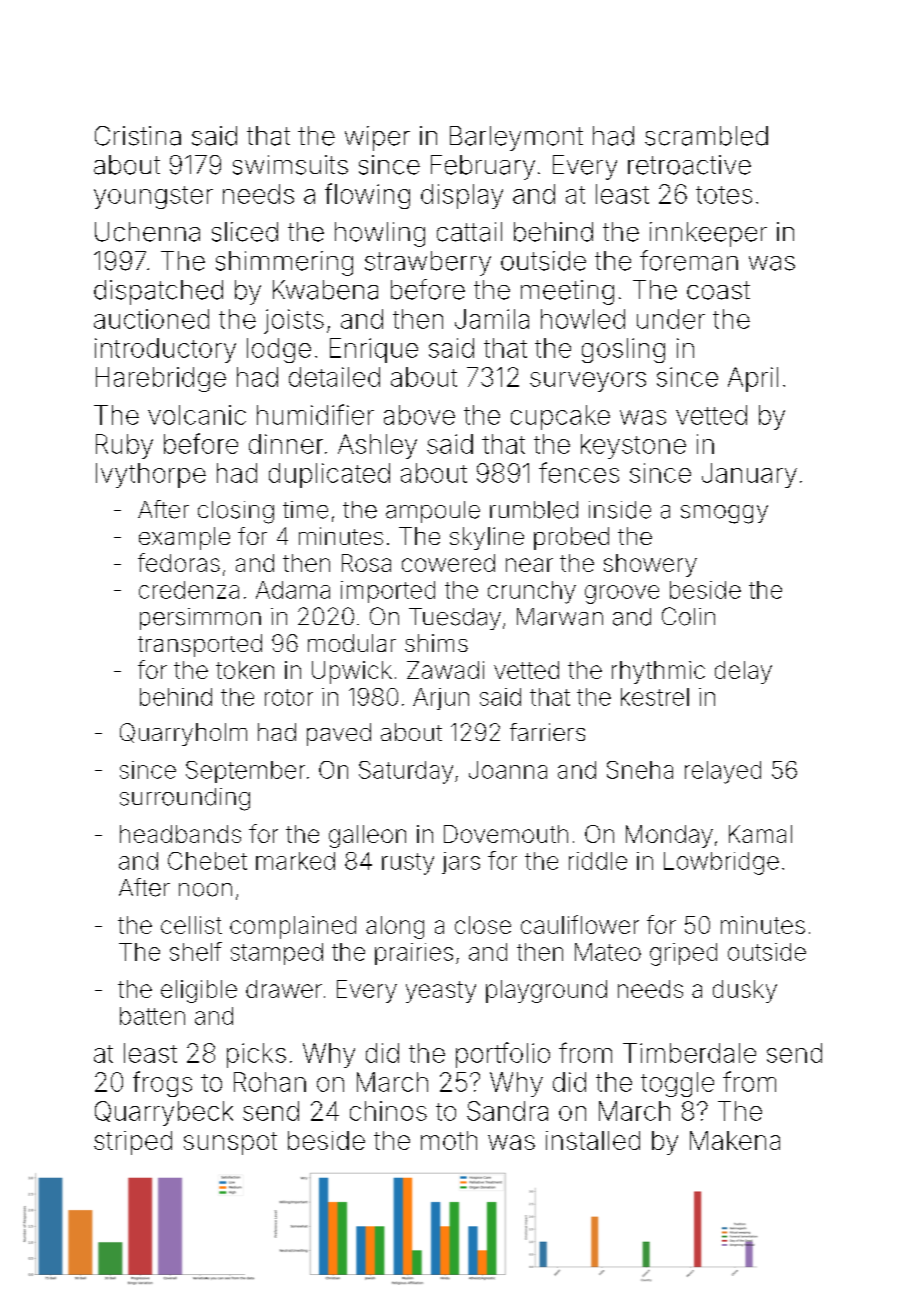 The image size is (924, 1311). Describe the element at coordinates (294, 321) in the document. I see `joists` at that location.
